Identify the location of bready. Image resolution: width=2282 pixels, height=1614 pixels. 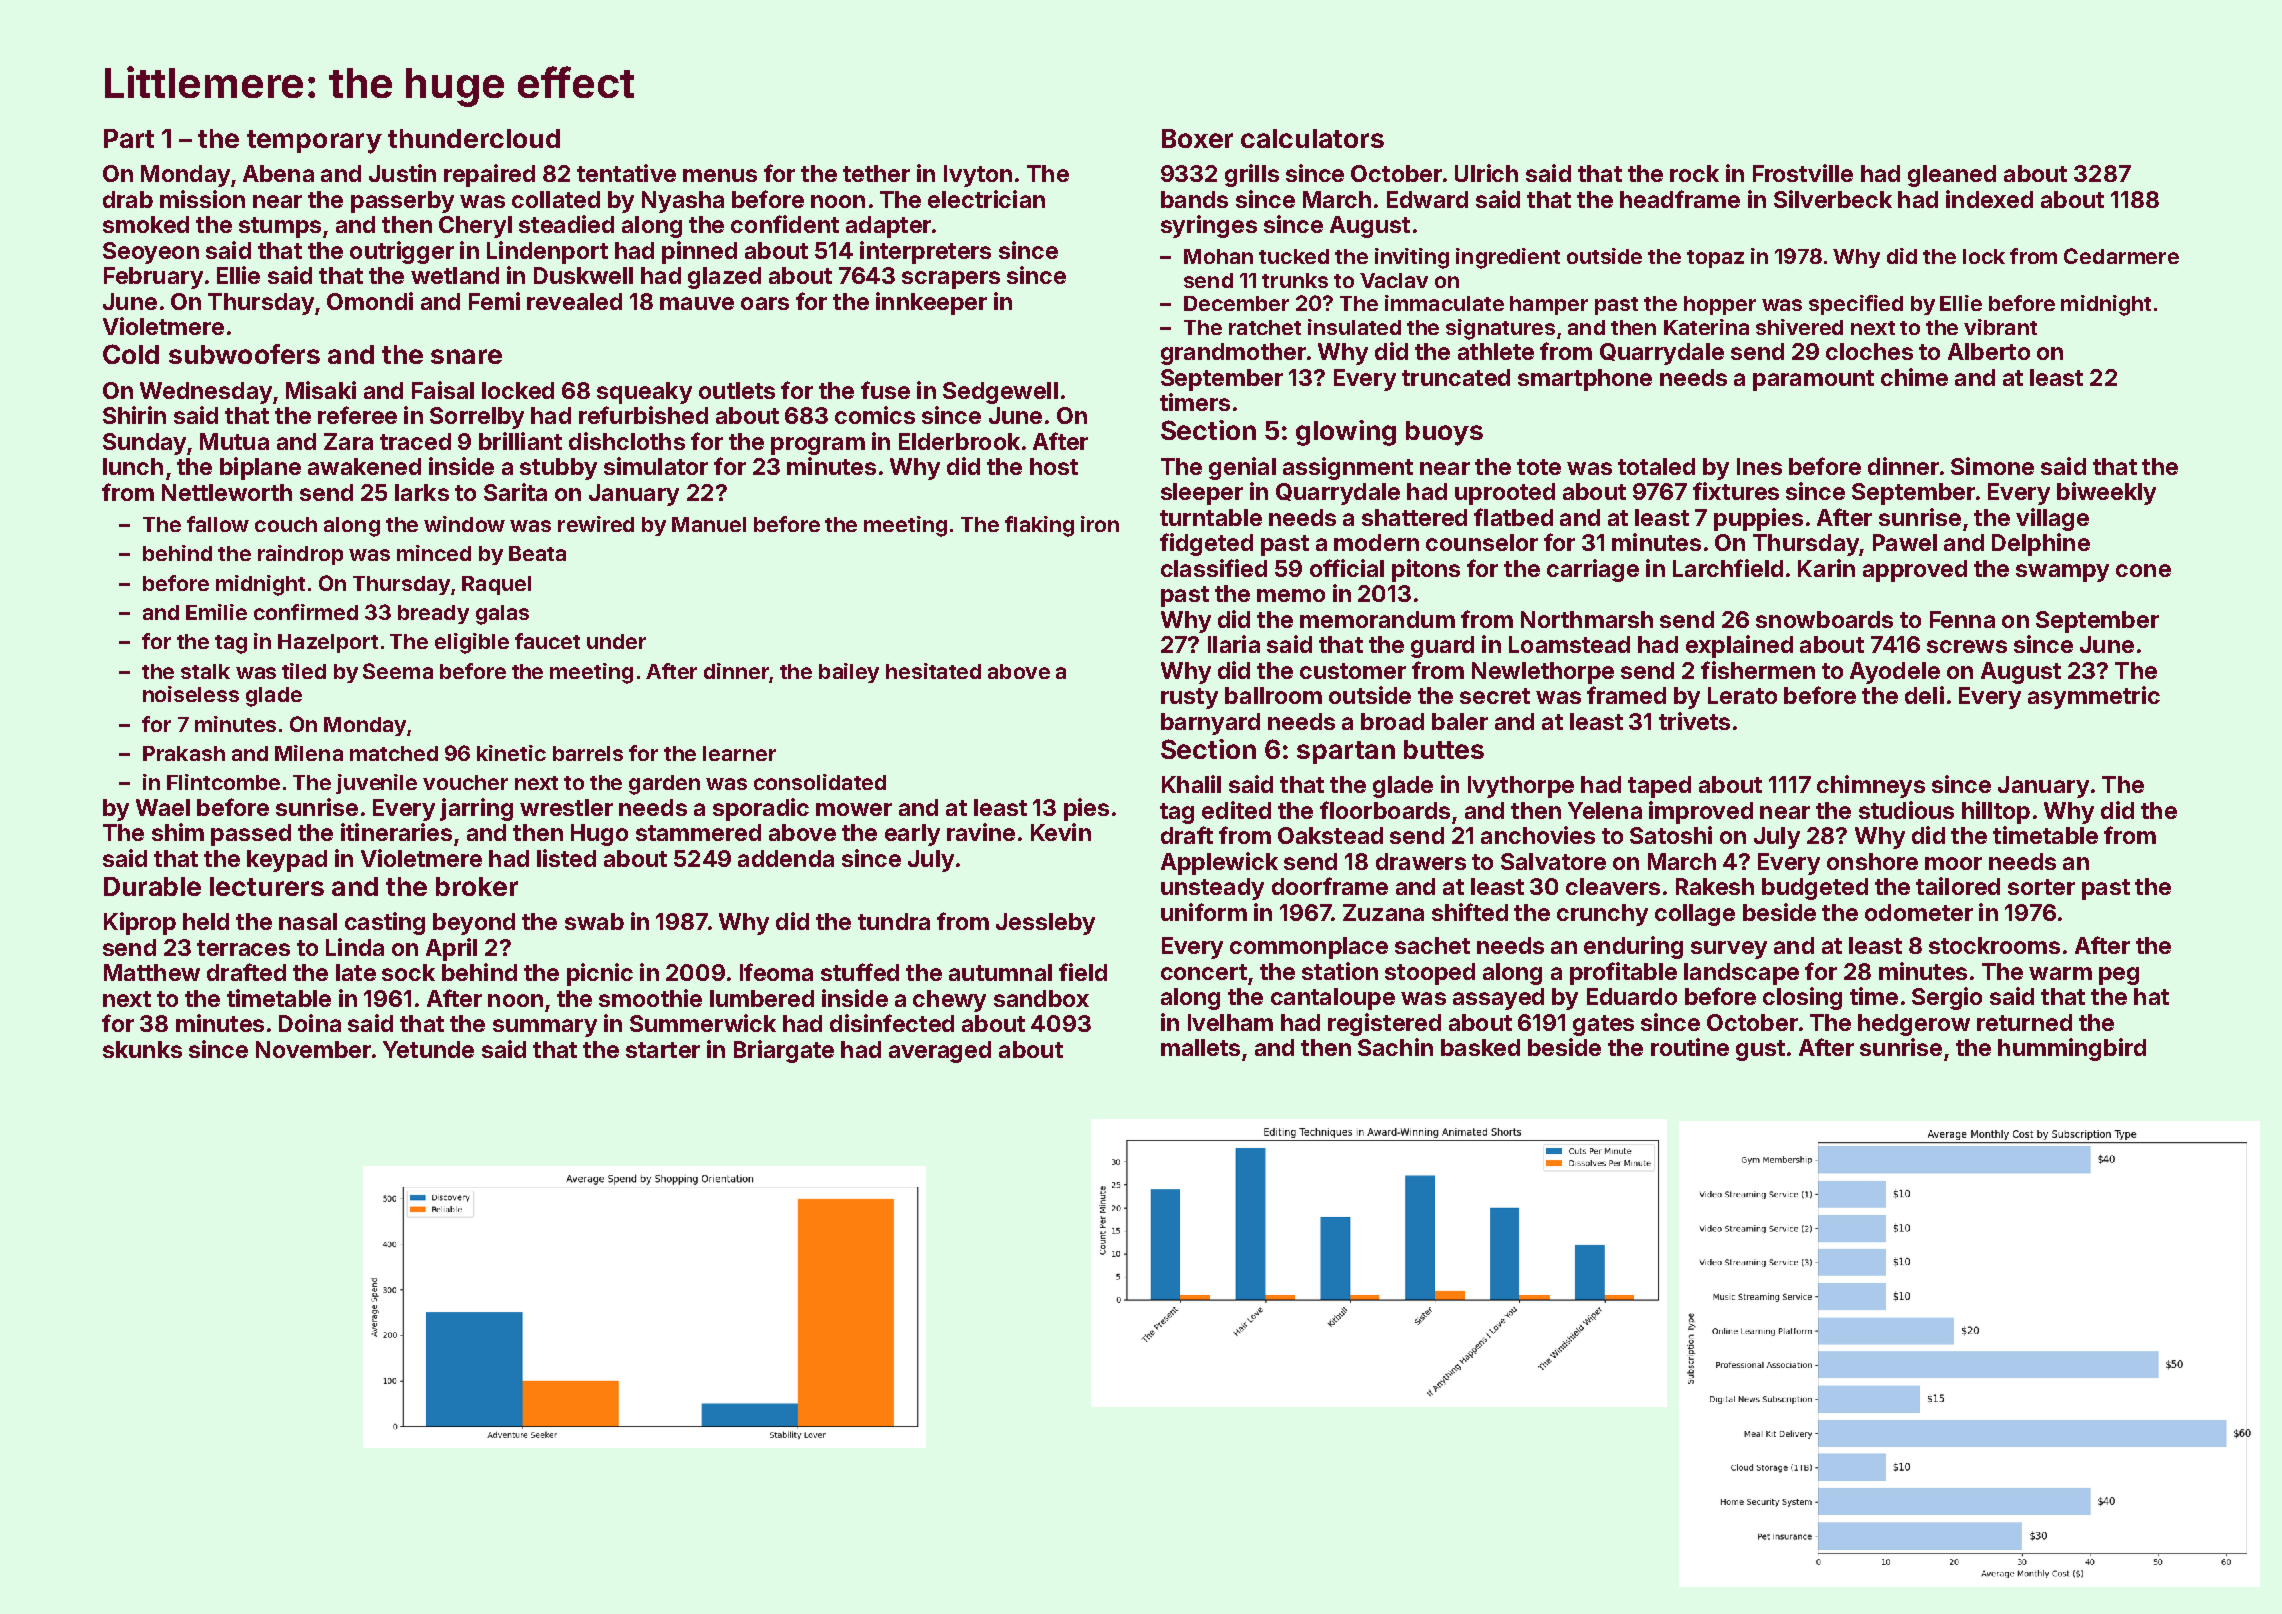
(433, 614).
